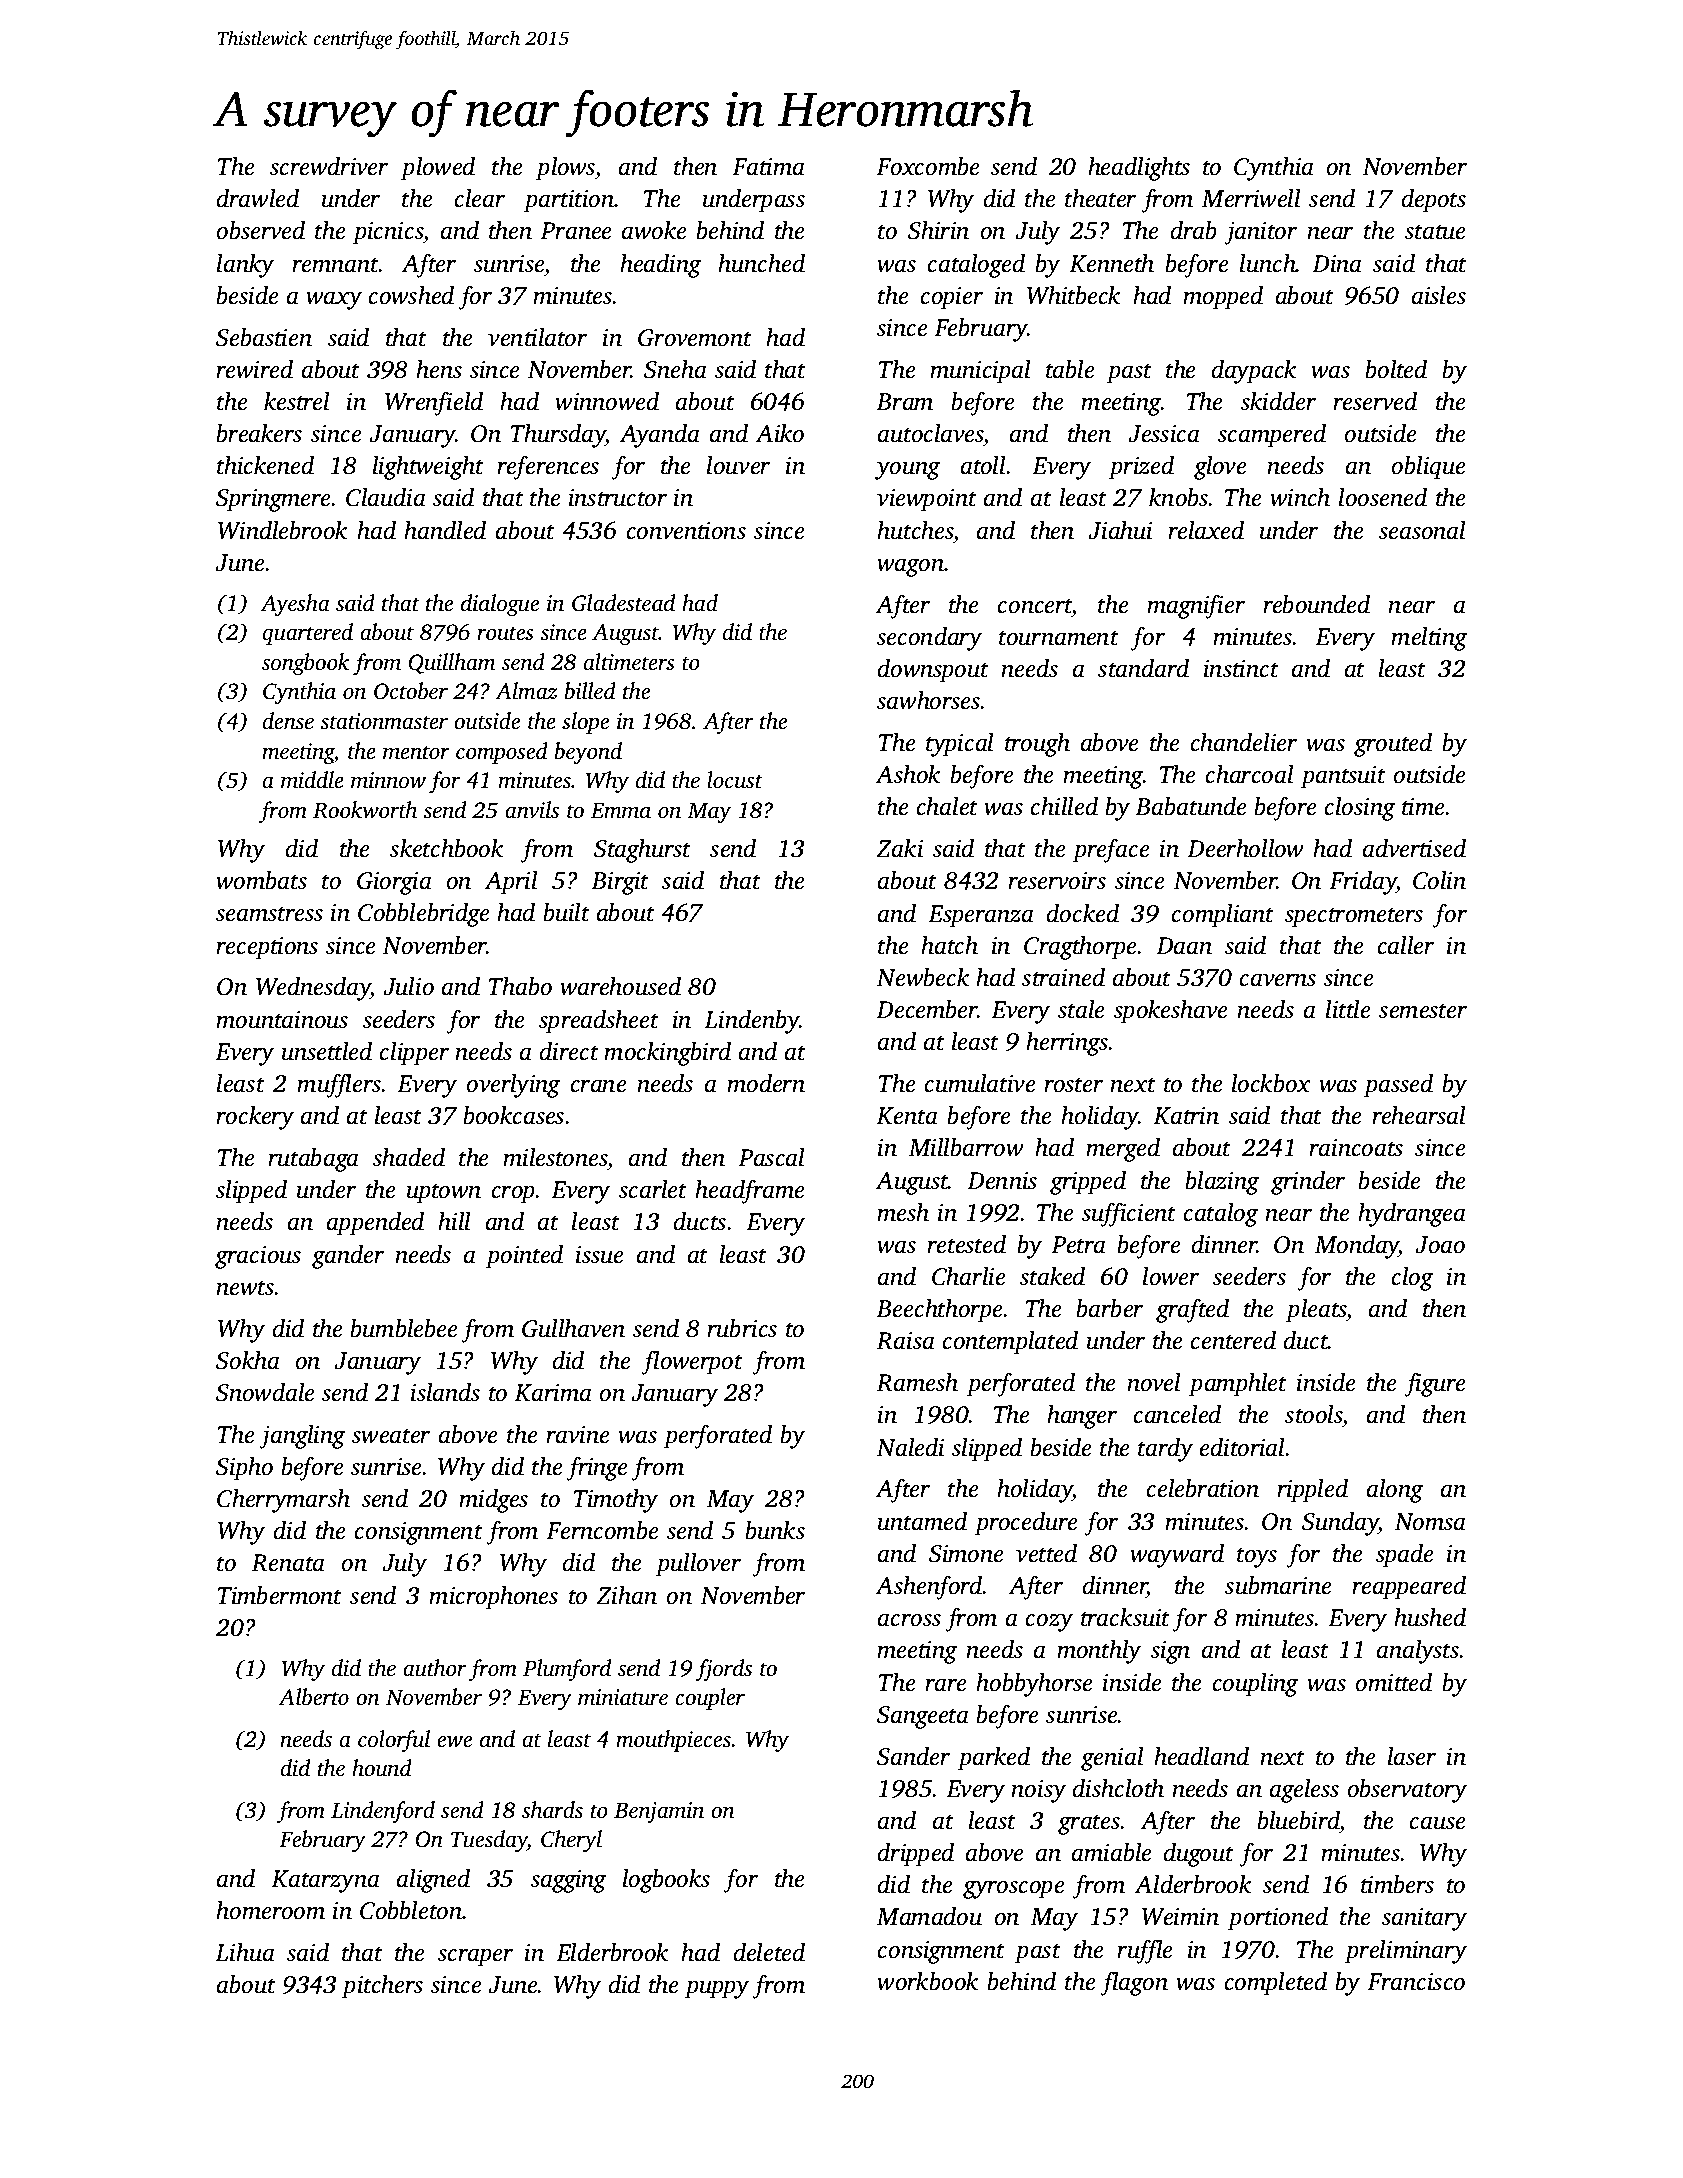 The height and width of the screenshot is (2178, 1683). Describe the element at coordinates (1438, 1823) in the screenshot. I see `cause` at that location.
